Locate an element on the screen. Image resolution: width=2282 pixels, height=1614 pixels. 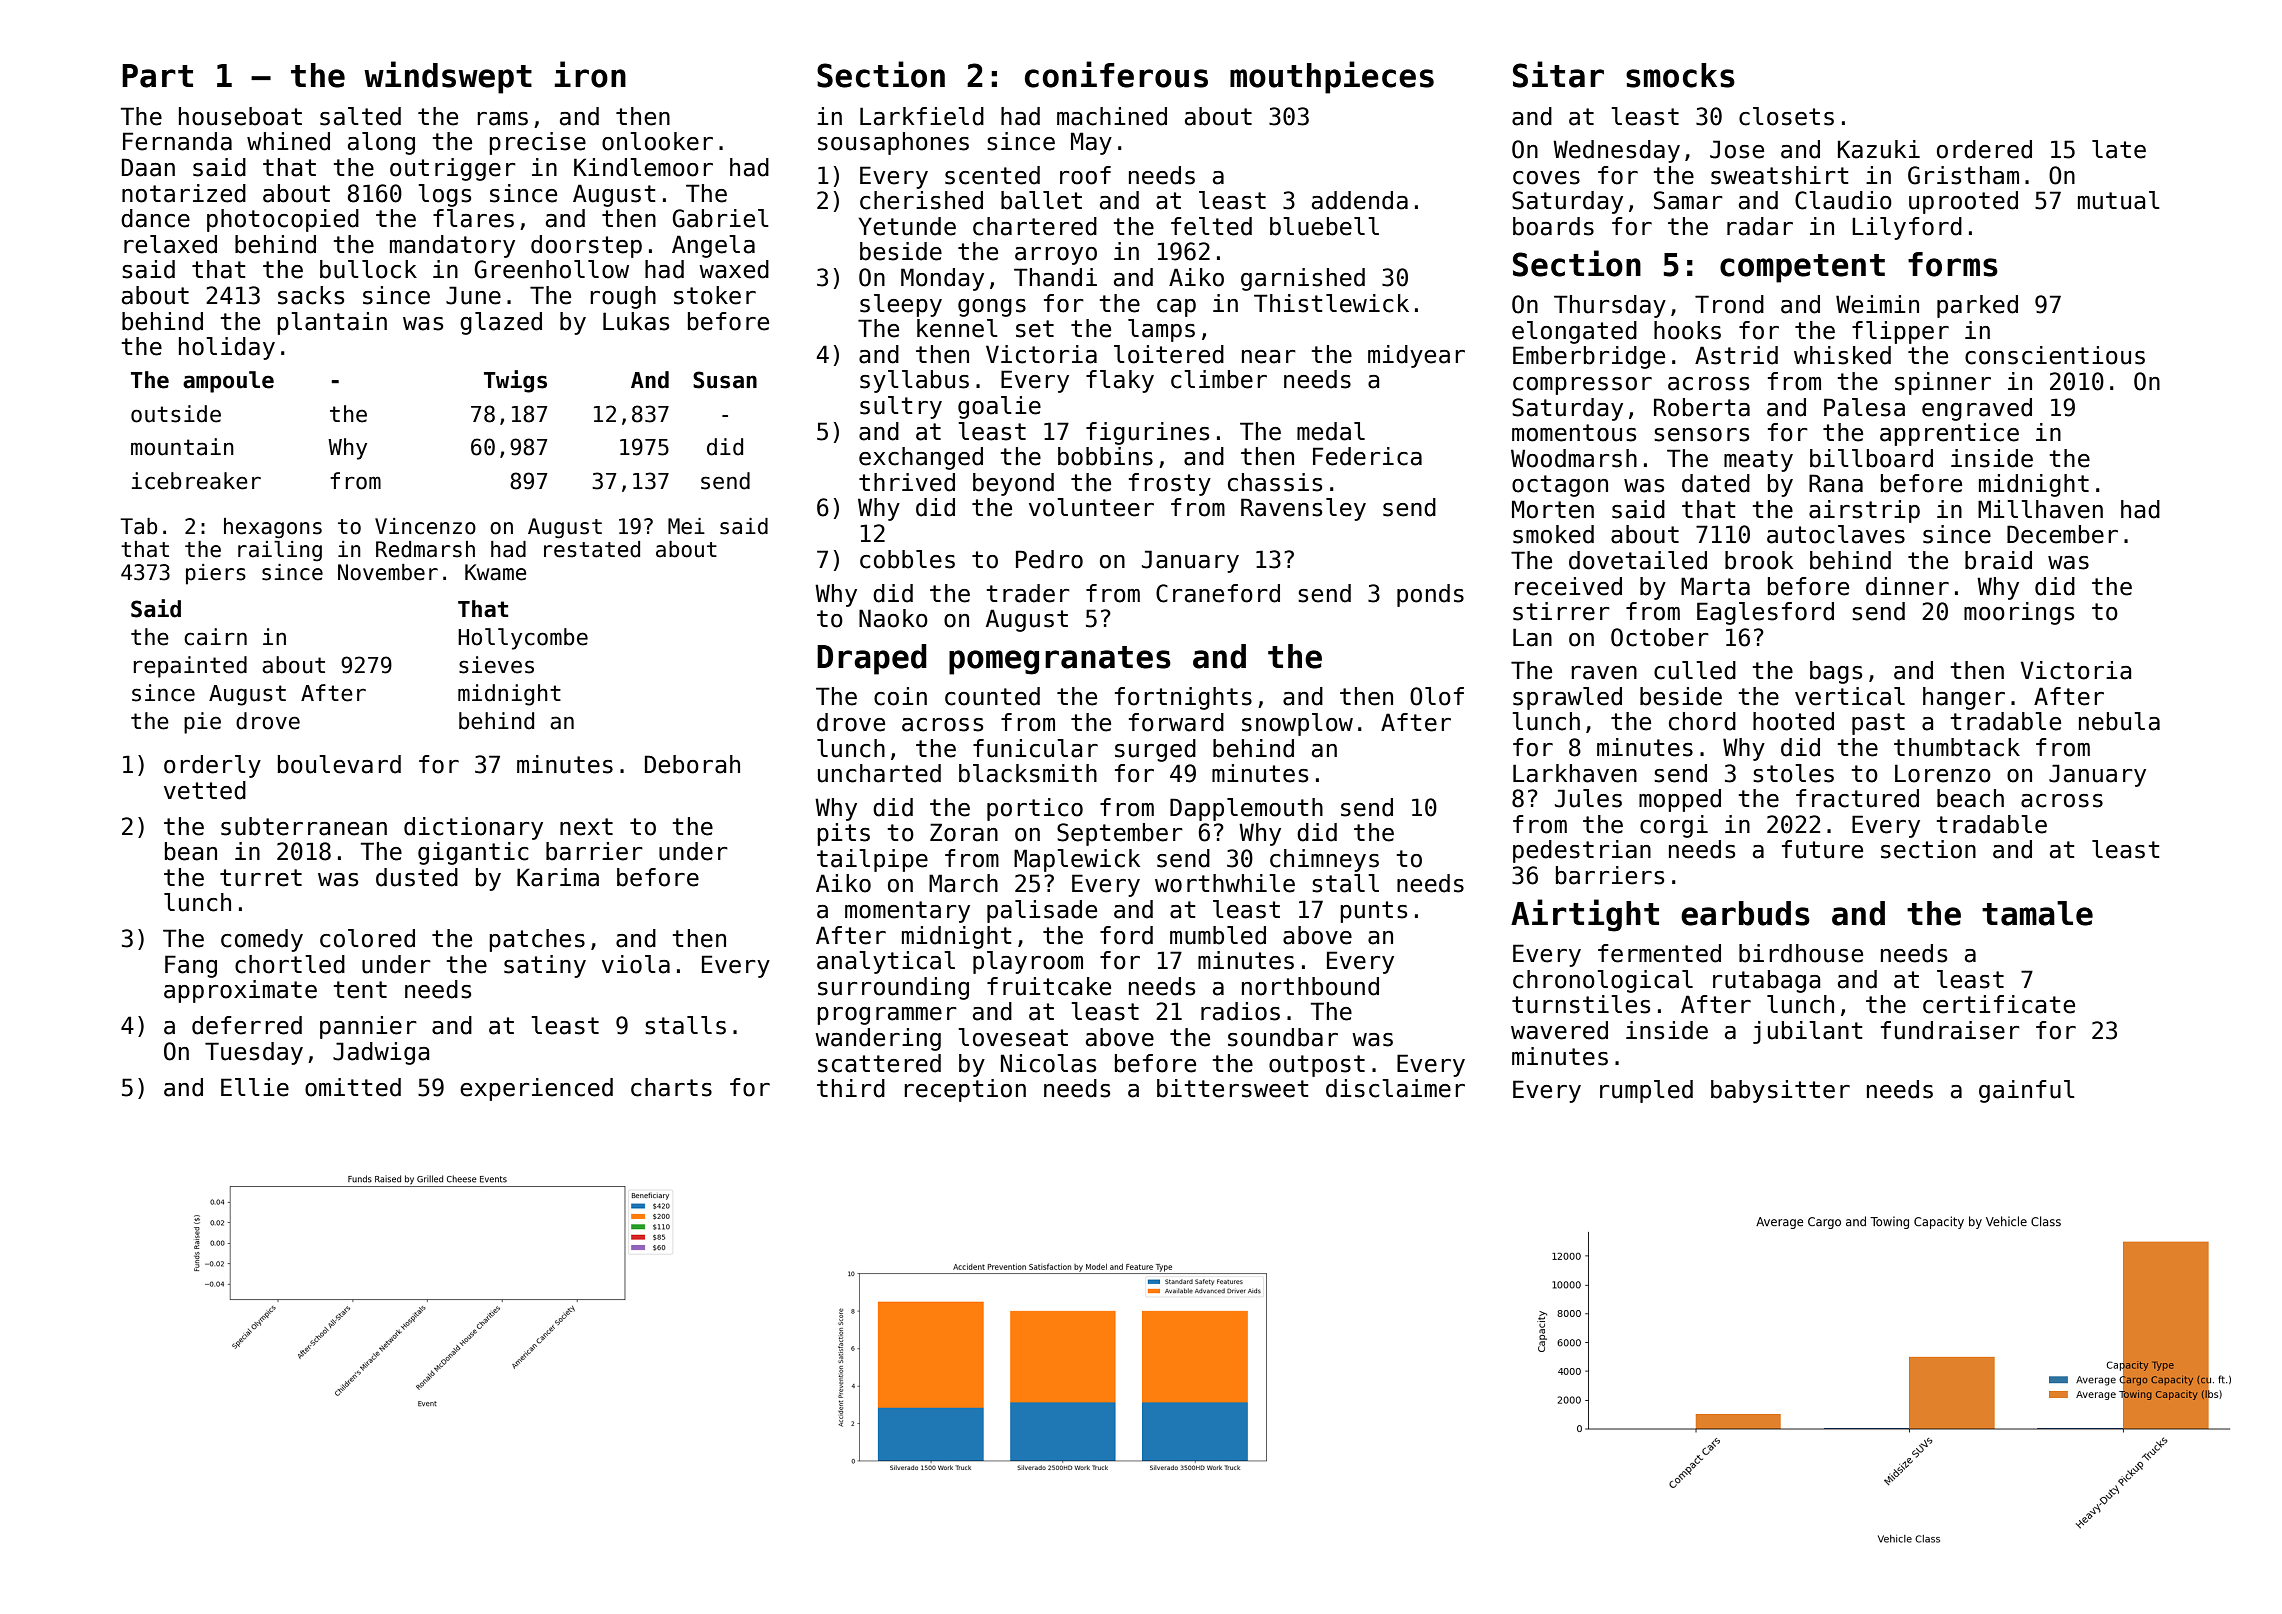
gainful is located at coordinates (2027, 1091).
